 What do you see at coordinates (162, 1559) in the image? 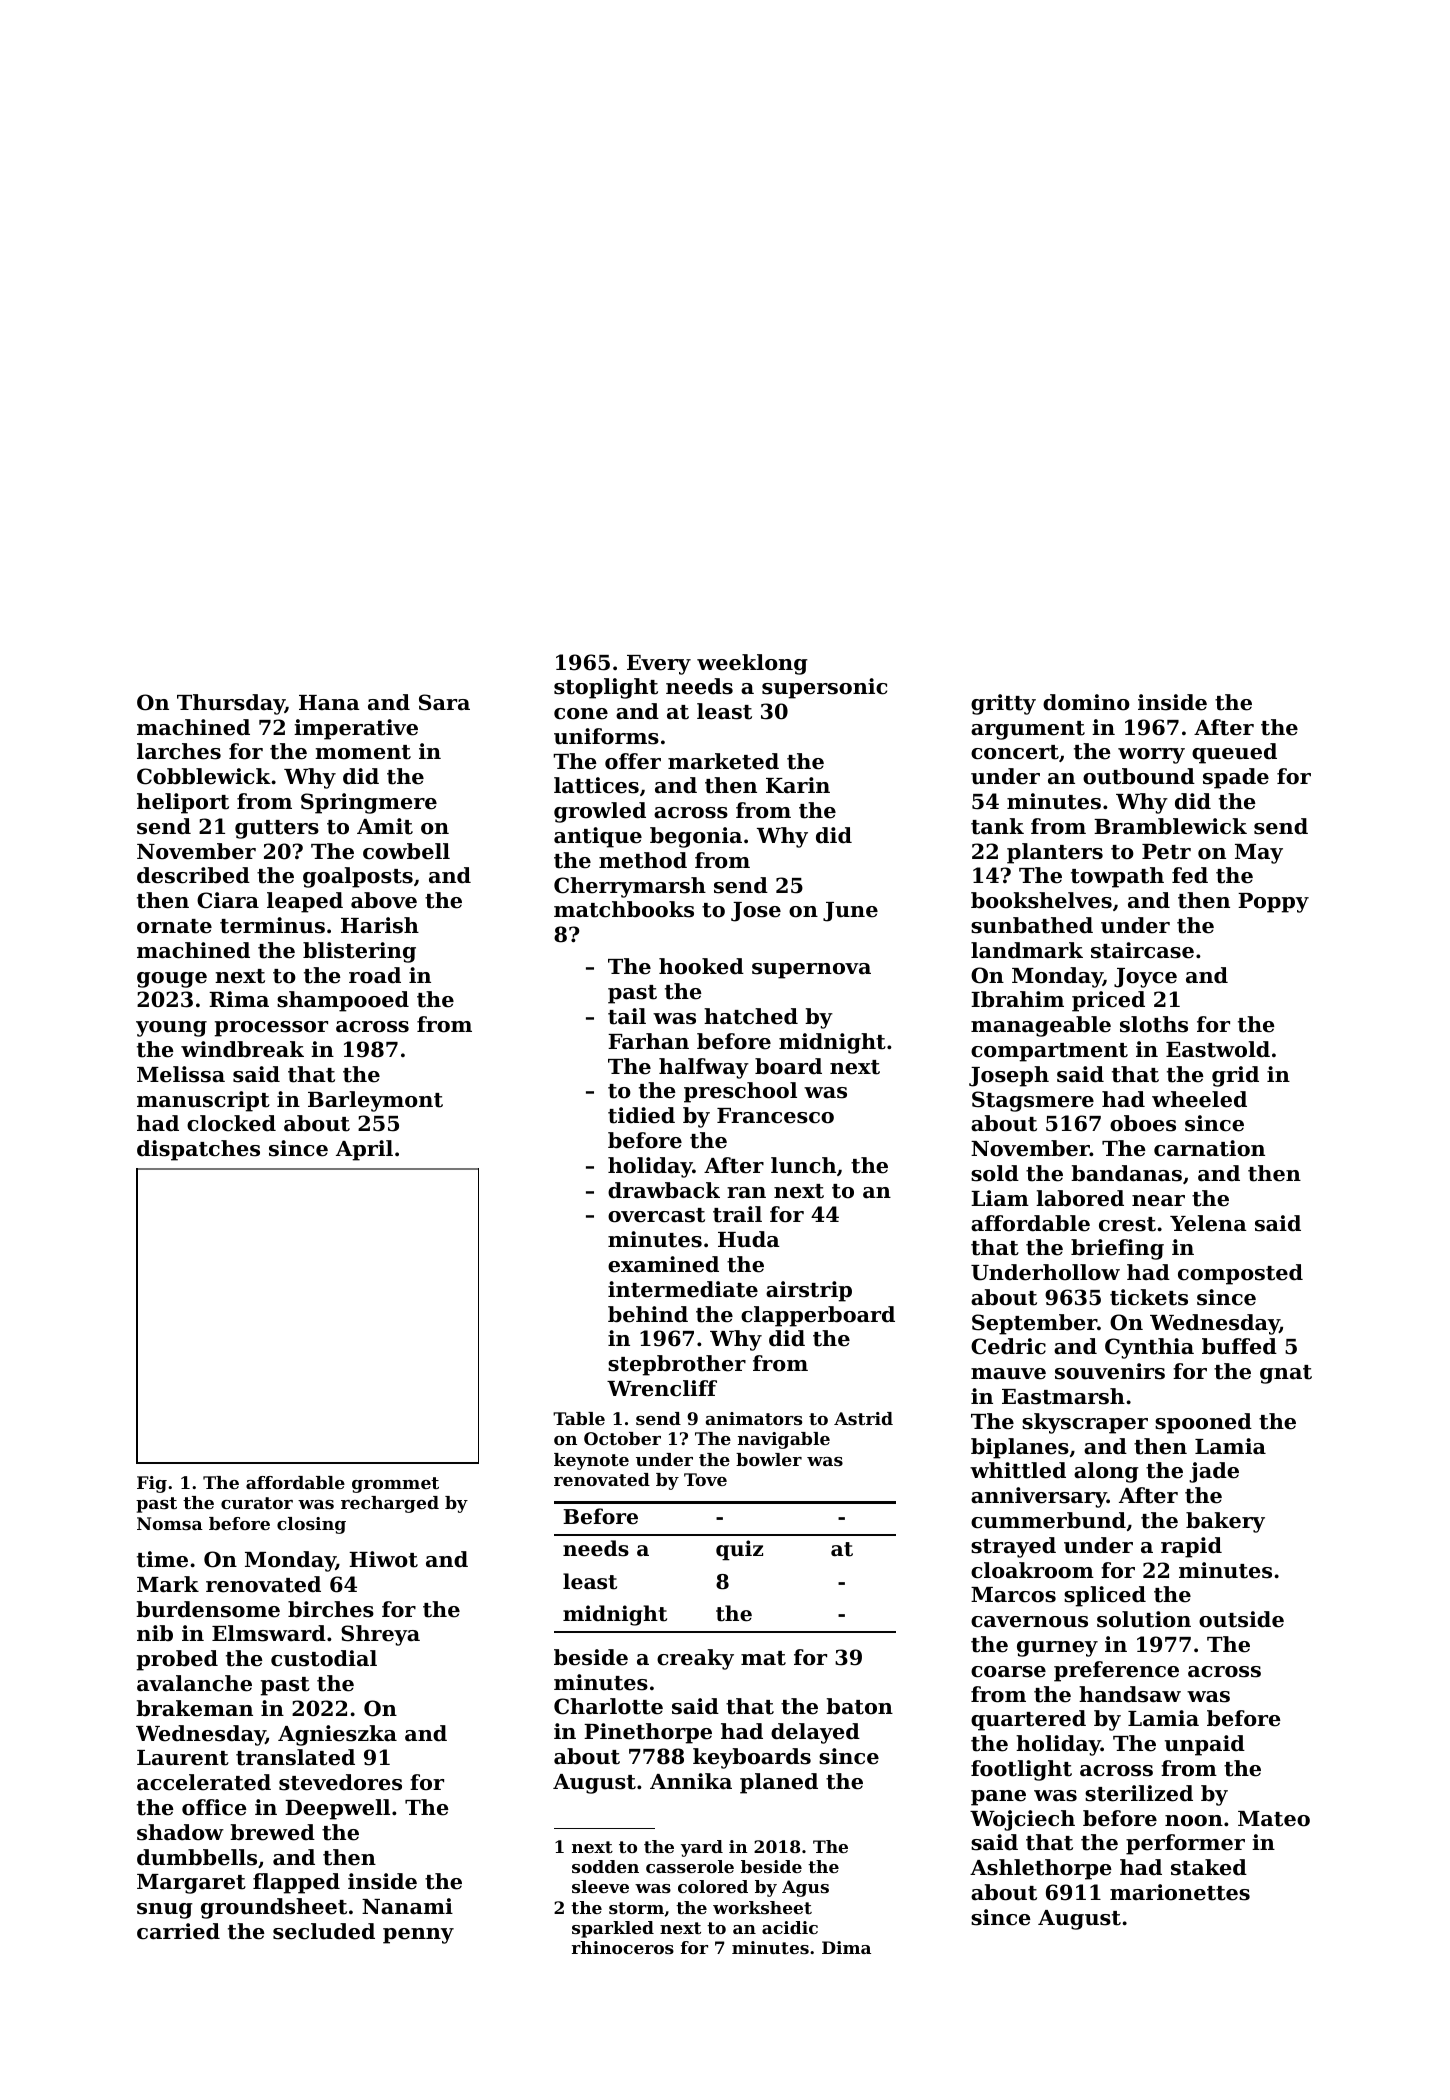
I see `time` at bounding box center [162, 1559].
